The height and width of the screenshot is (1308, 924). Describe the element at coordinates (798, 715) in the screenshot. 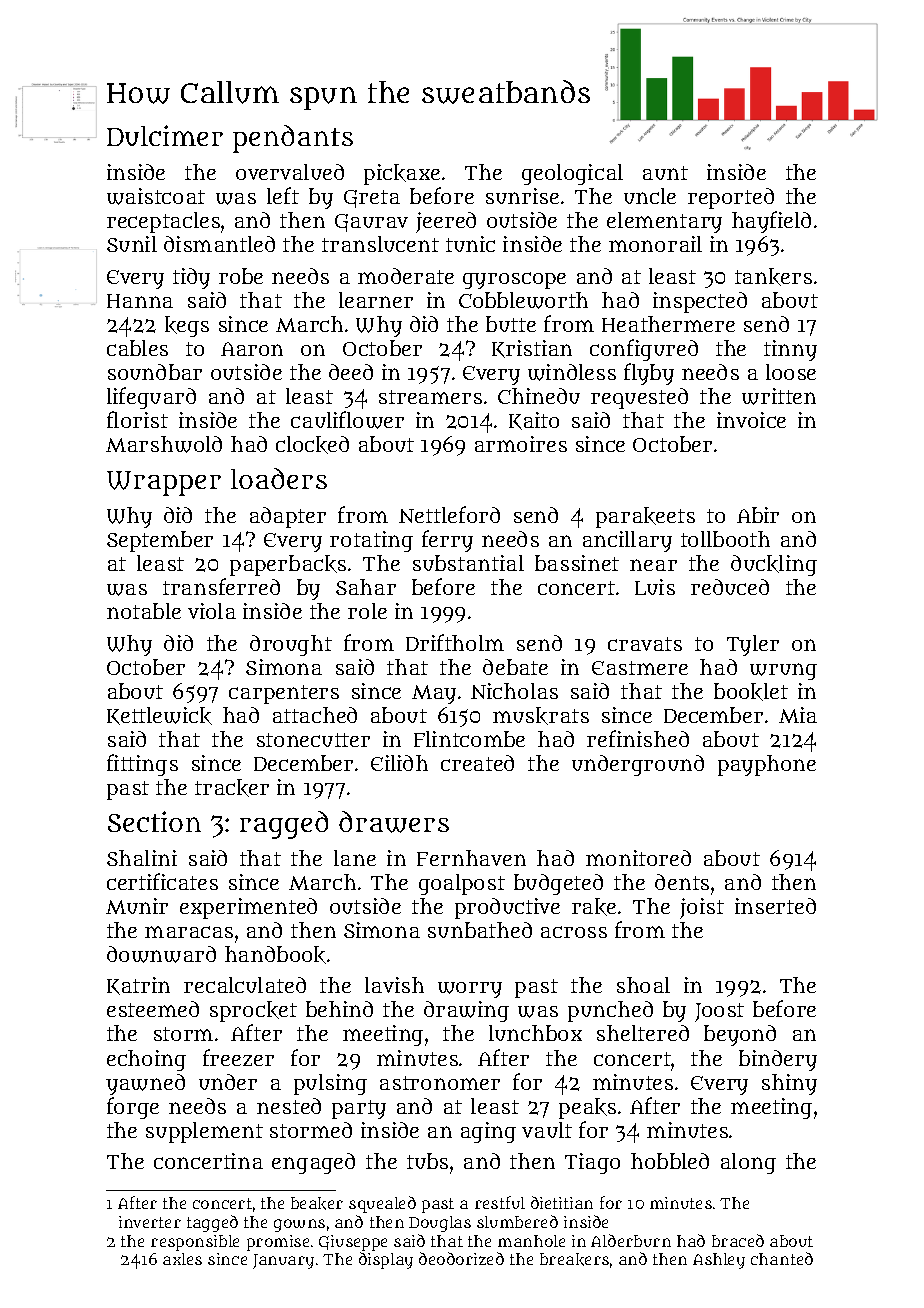

I see `Mia` at that location.
